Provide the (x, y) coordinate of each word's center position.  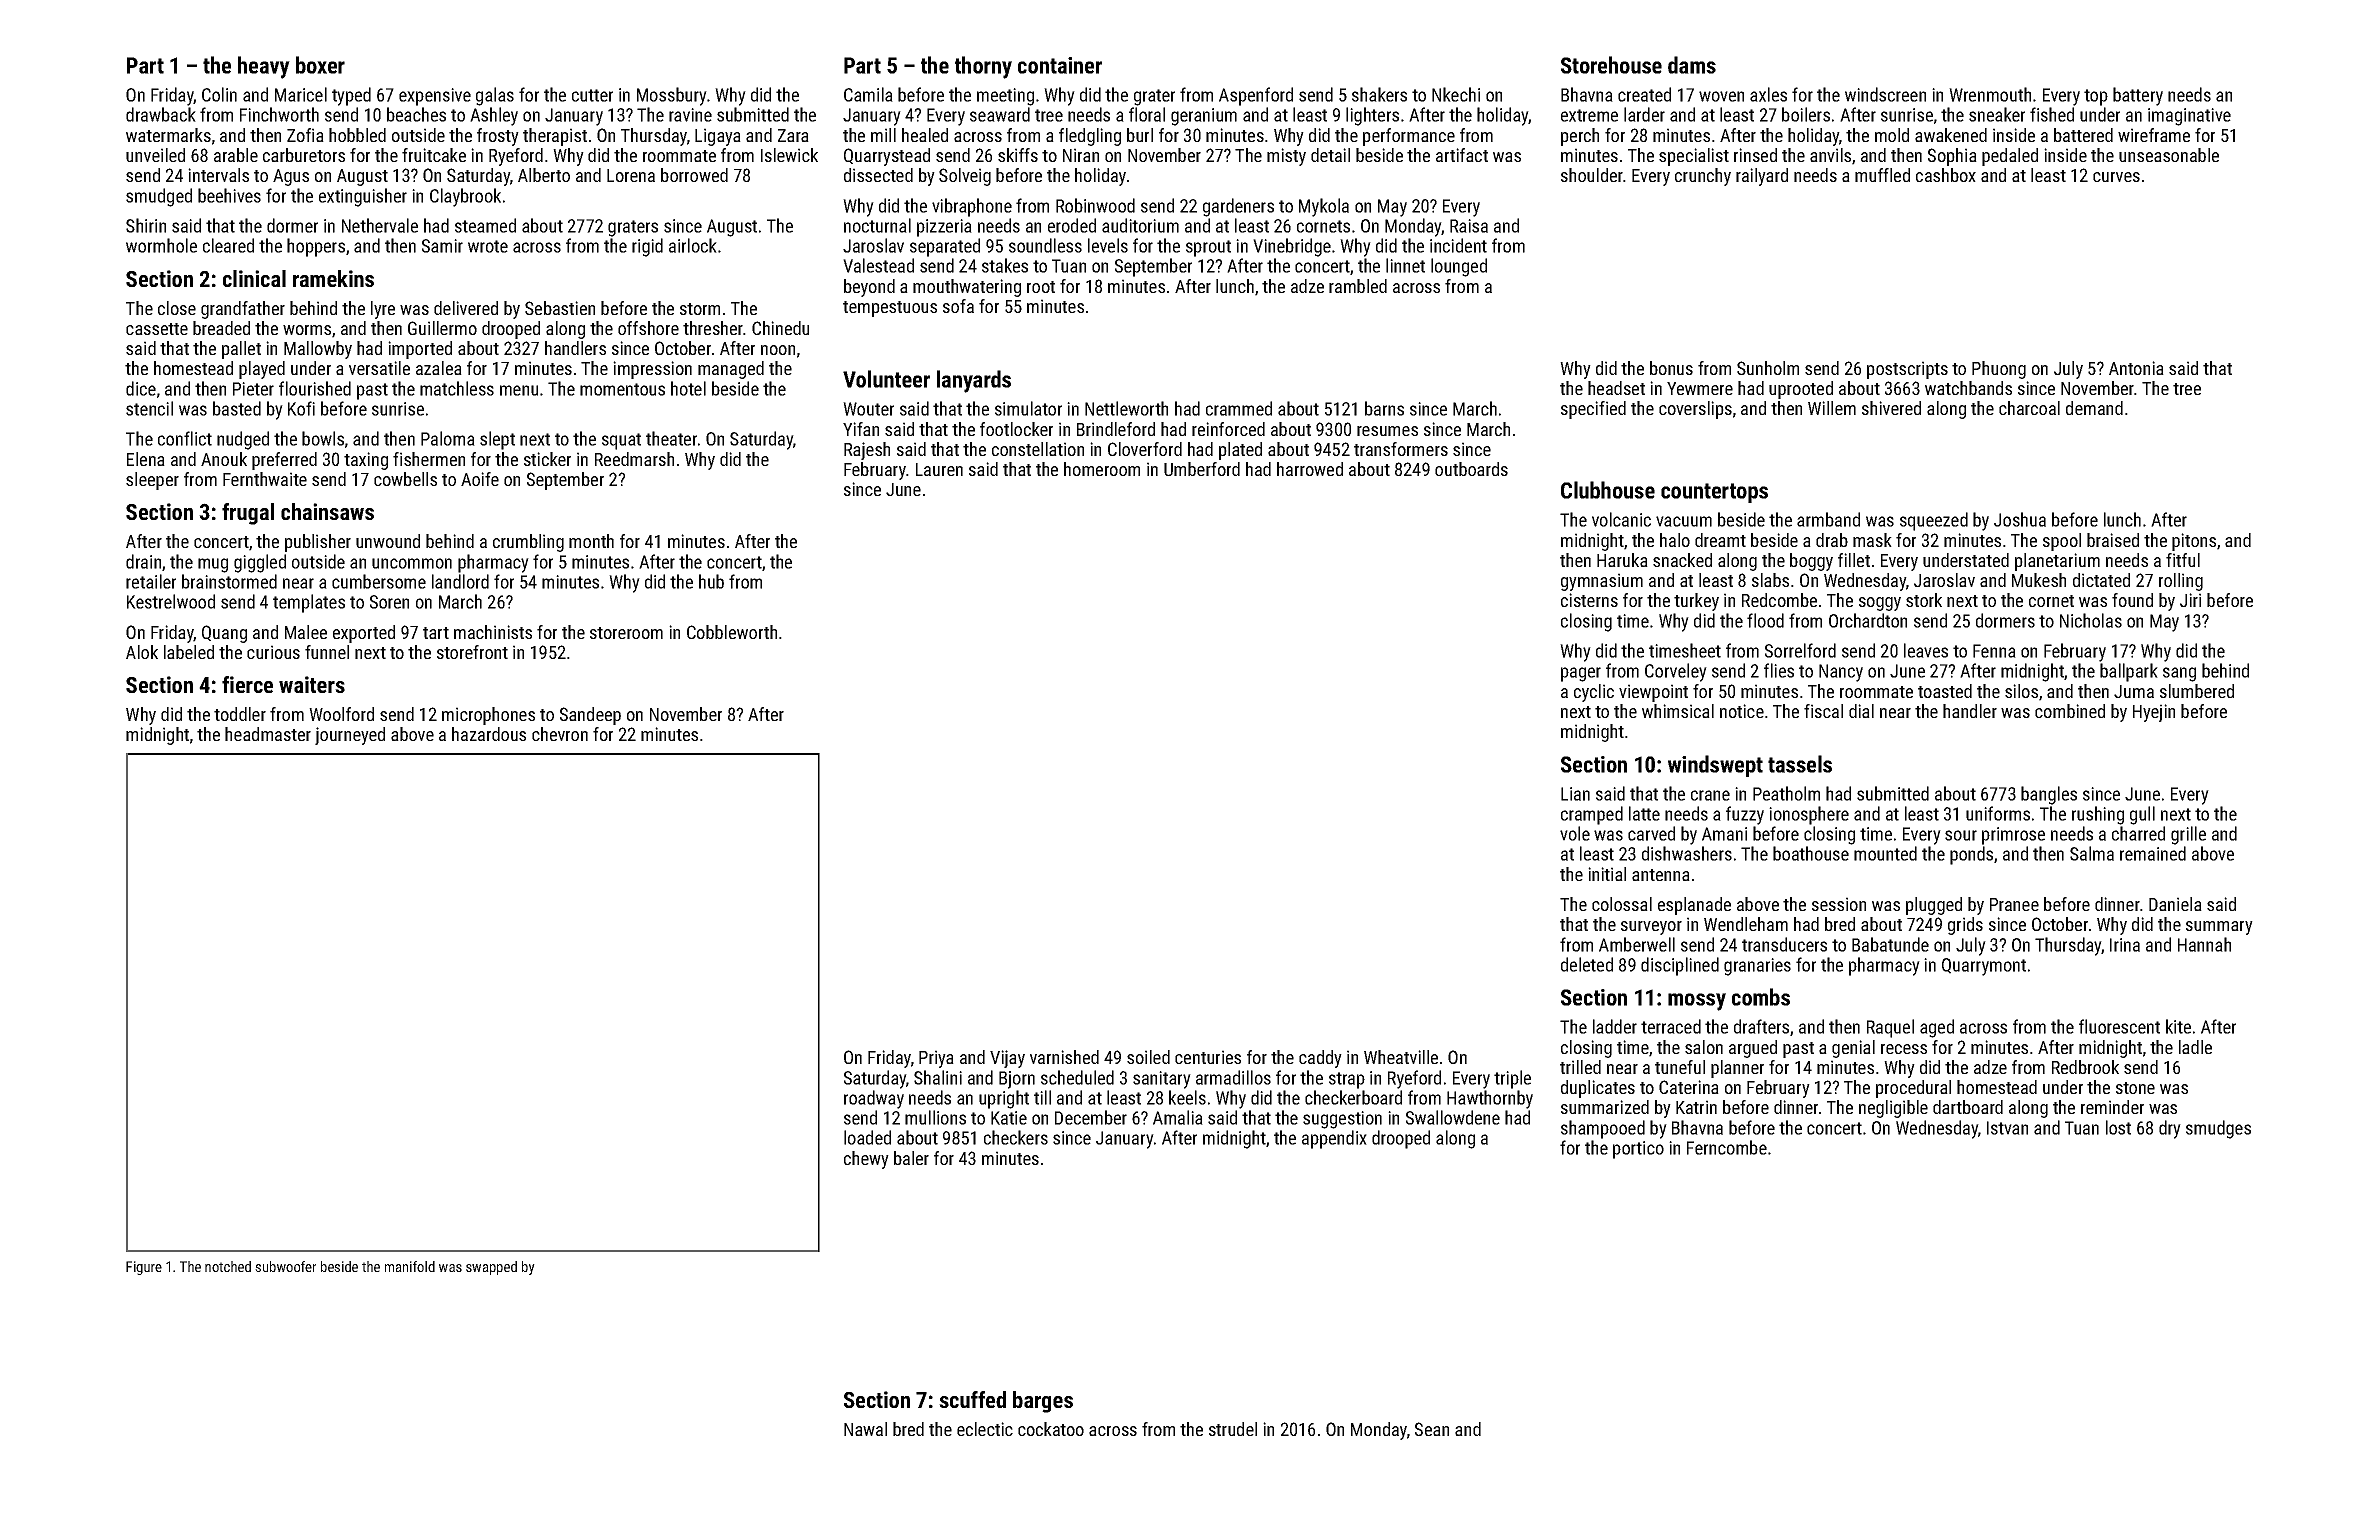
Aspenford (1256, 96)
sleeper (152, 481)
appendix (1334, 1139)
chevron (560, 734)
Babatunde (1890, 944)
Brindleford (1116, 429)
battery (2138, 96)
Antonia (2136, 368)
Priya (936, 1059)
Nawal (865, 1429)
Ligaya (718, 137)
